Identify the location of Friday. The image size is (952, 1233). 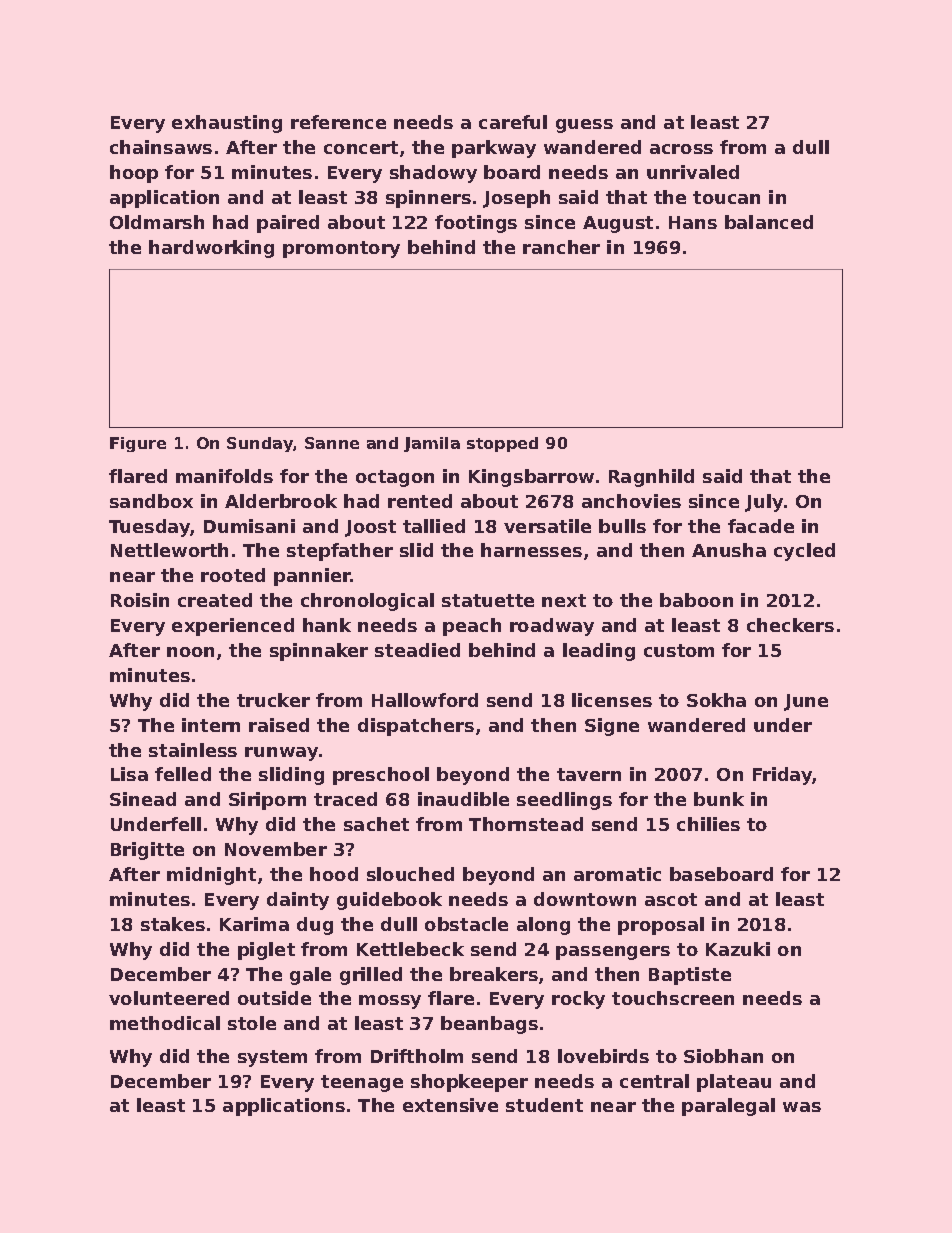
(783, 776).
